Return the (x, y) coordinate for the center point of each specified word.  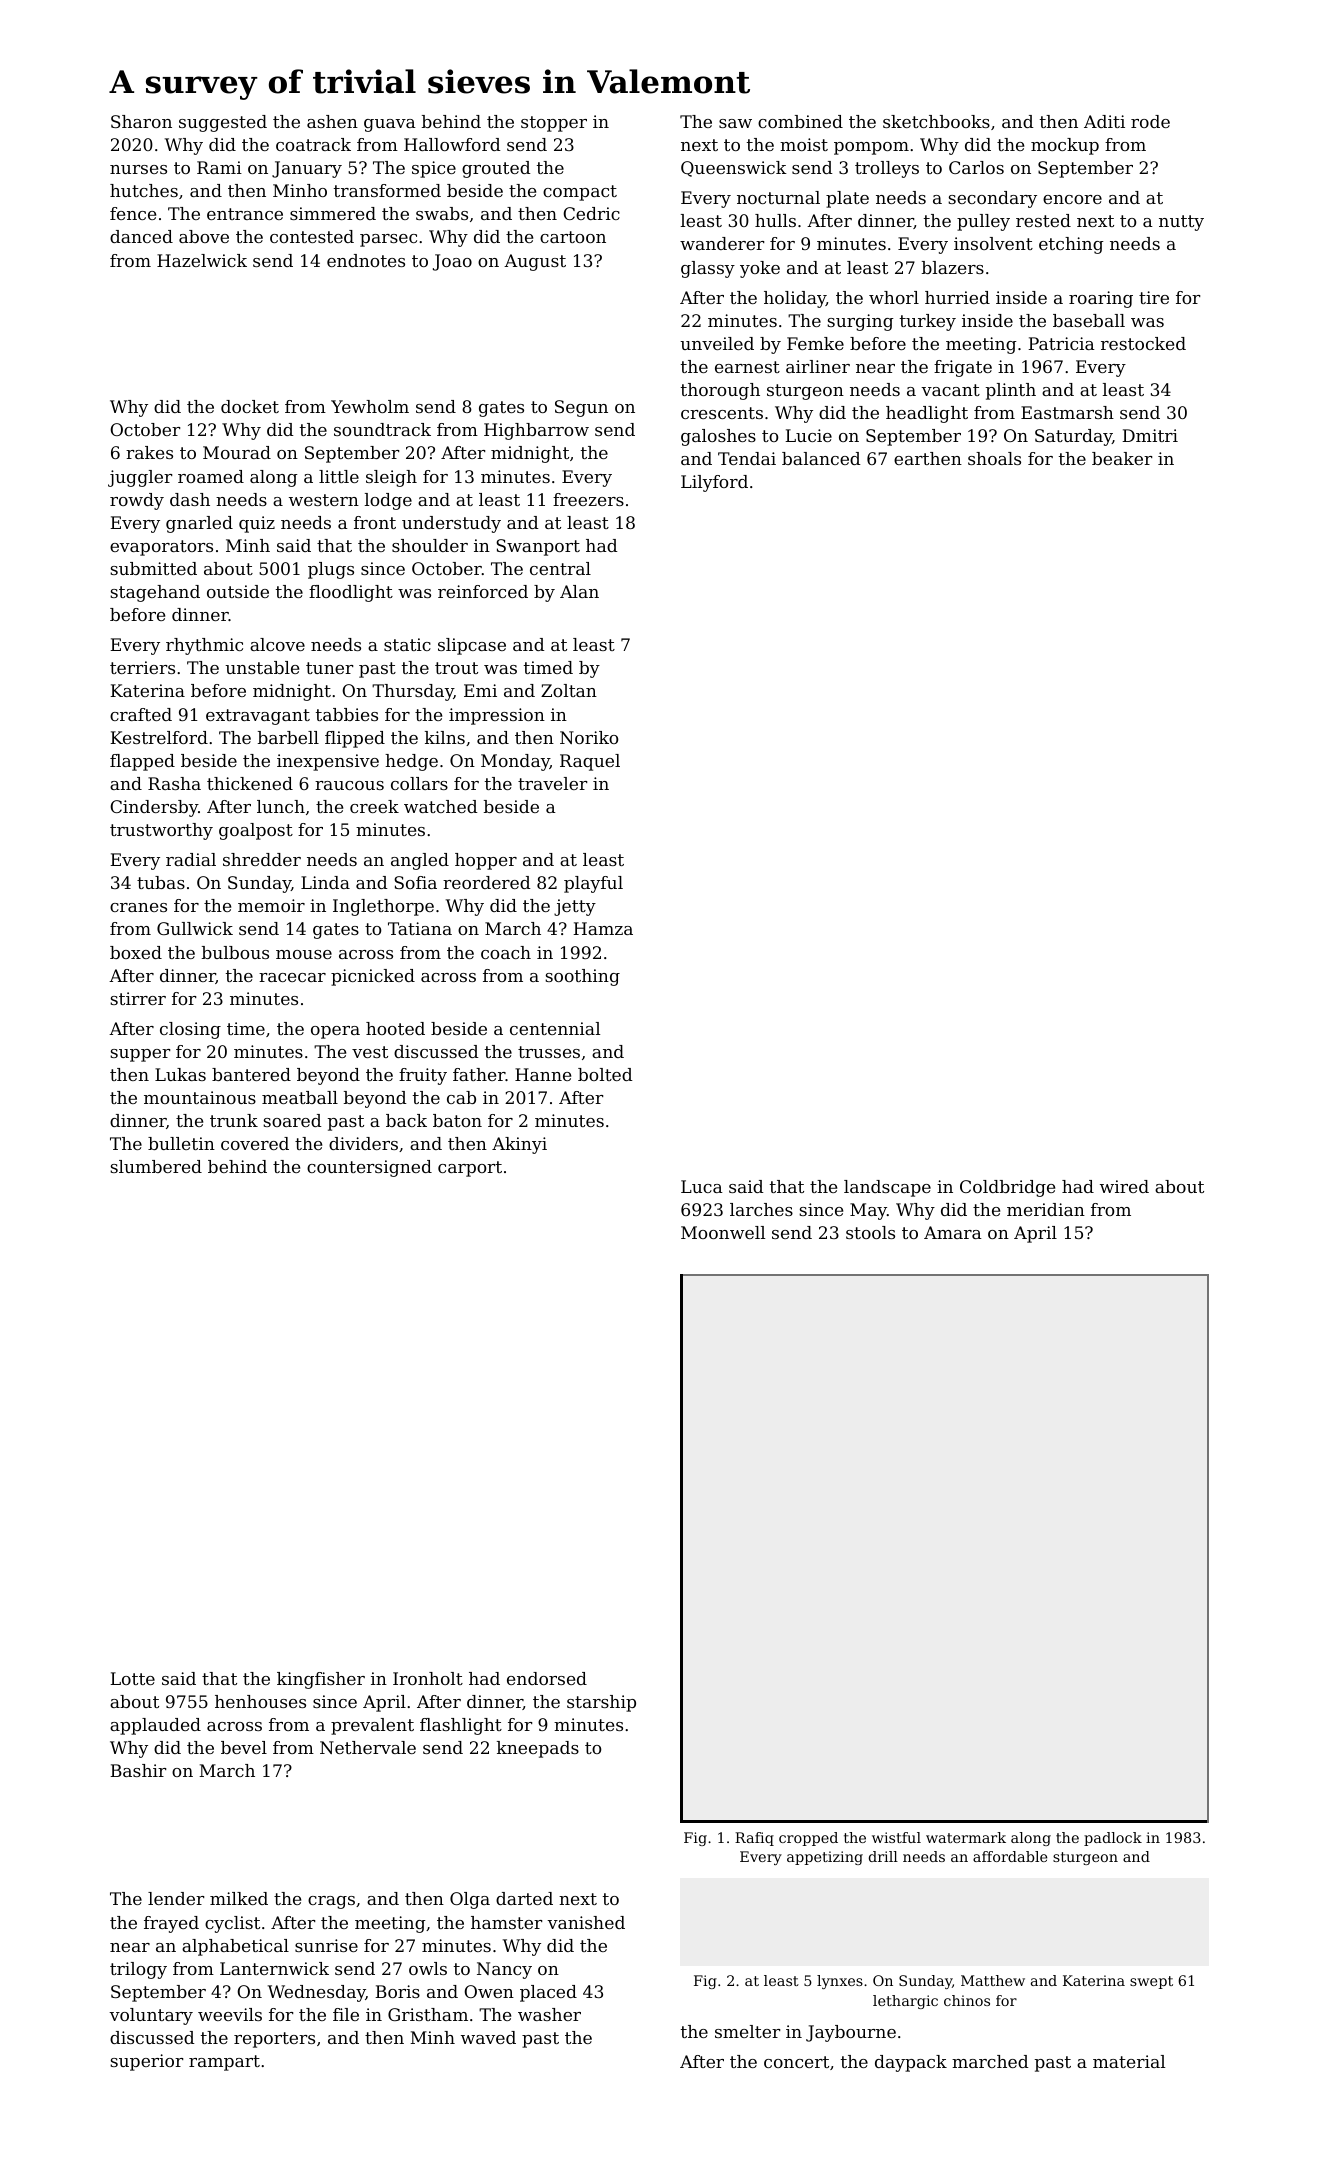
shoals (994, 458)
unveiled (717, 343)
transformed (387, 190)
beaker (1122, 458)
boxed (136, 952)
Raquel (590, 762)
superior (146, 2062)
